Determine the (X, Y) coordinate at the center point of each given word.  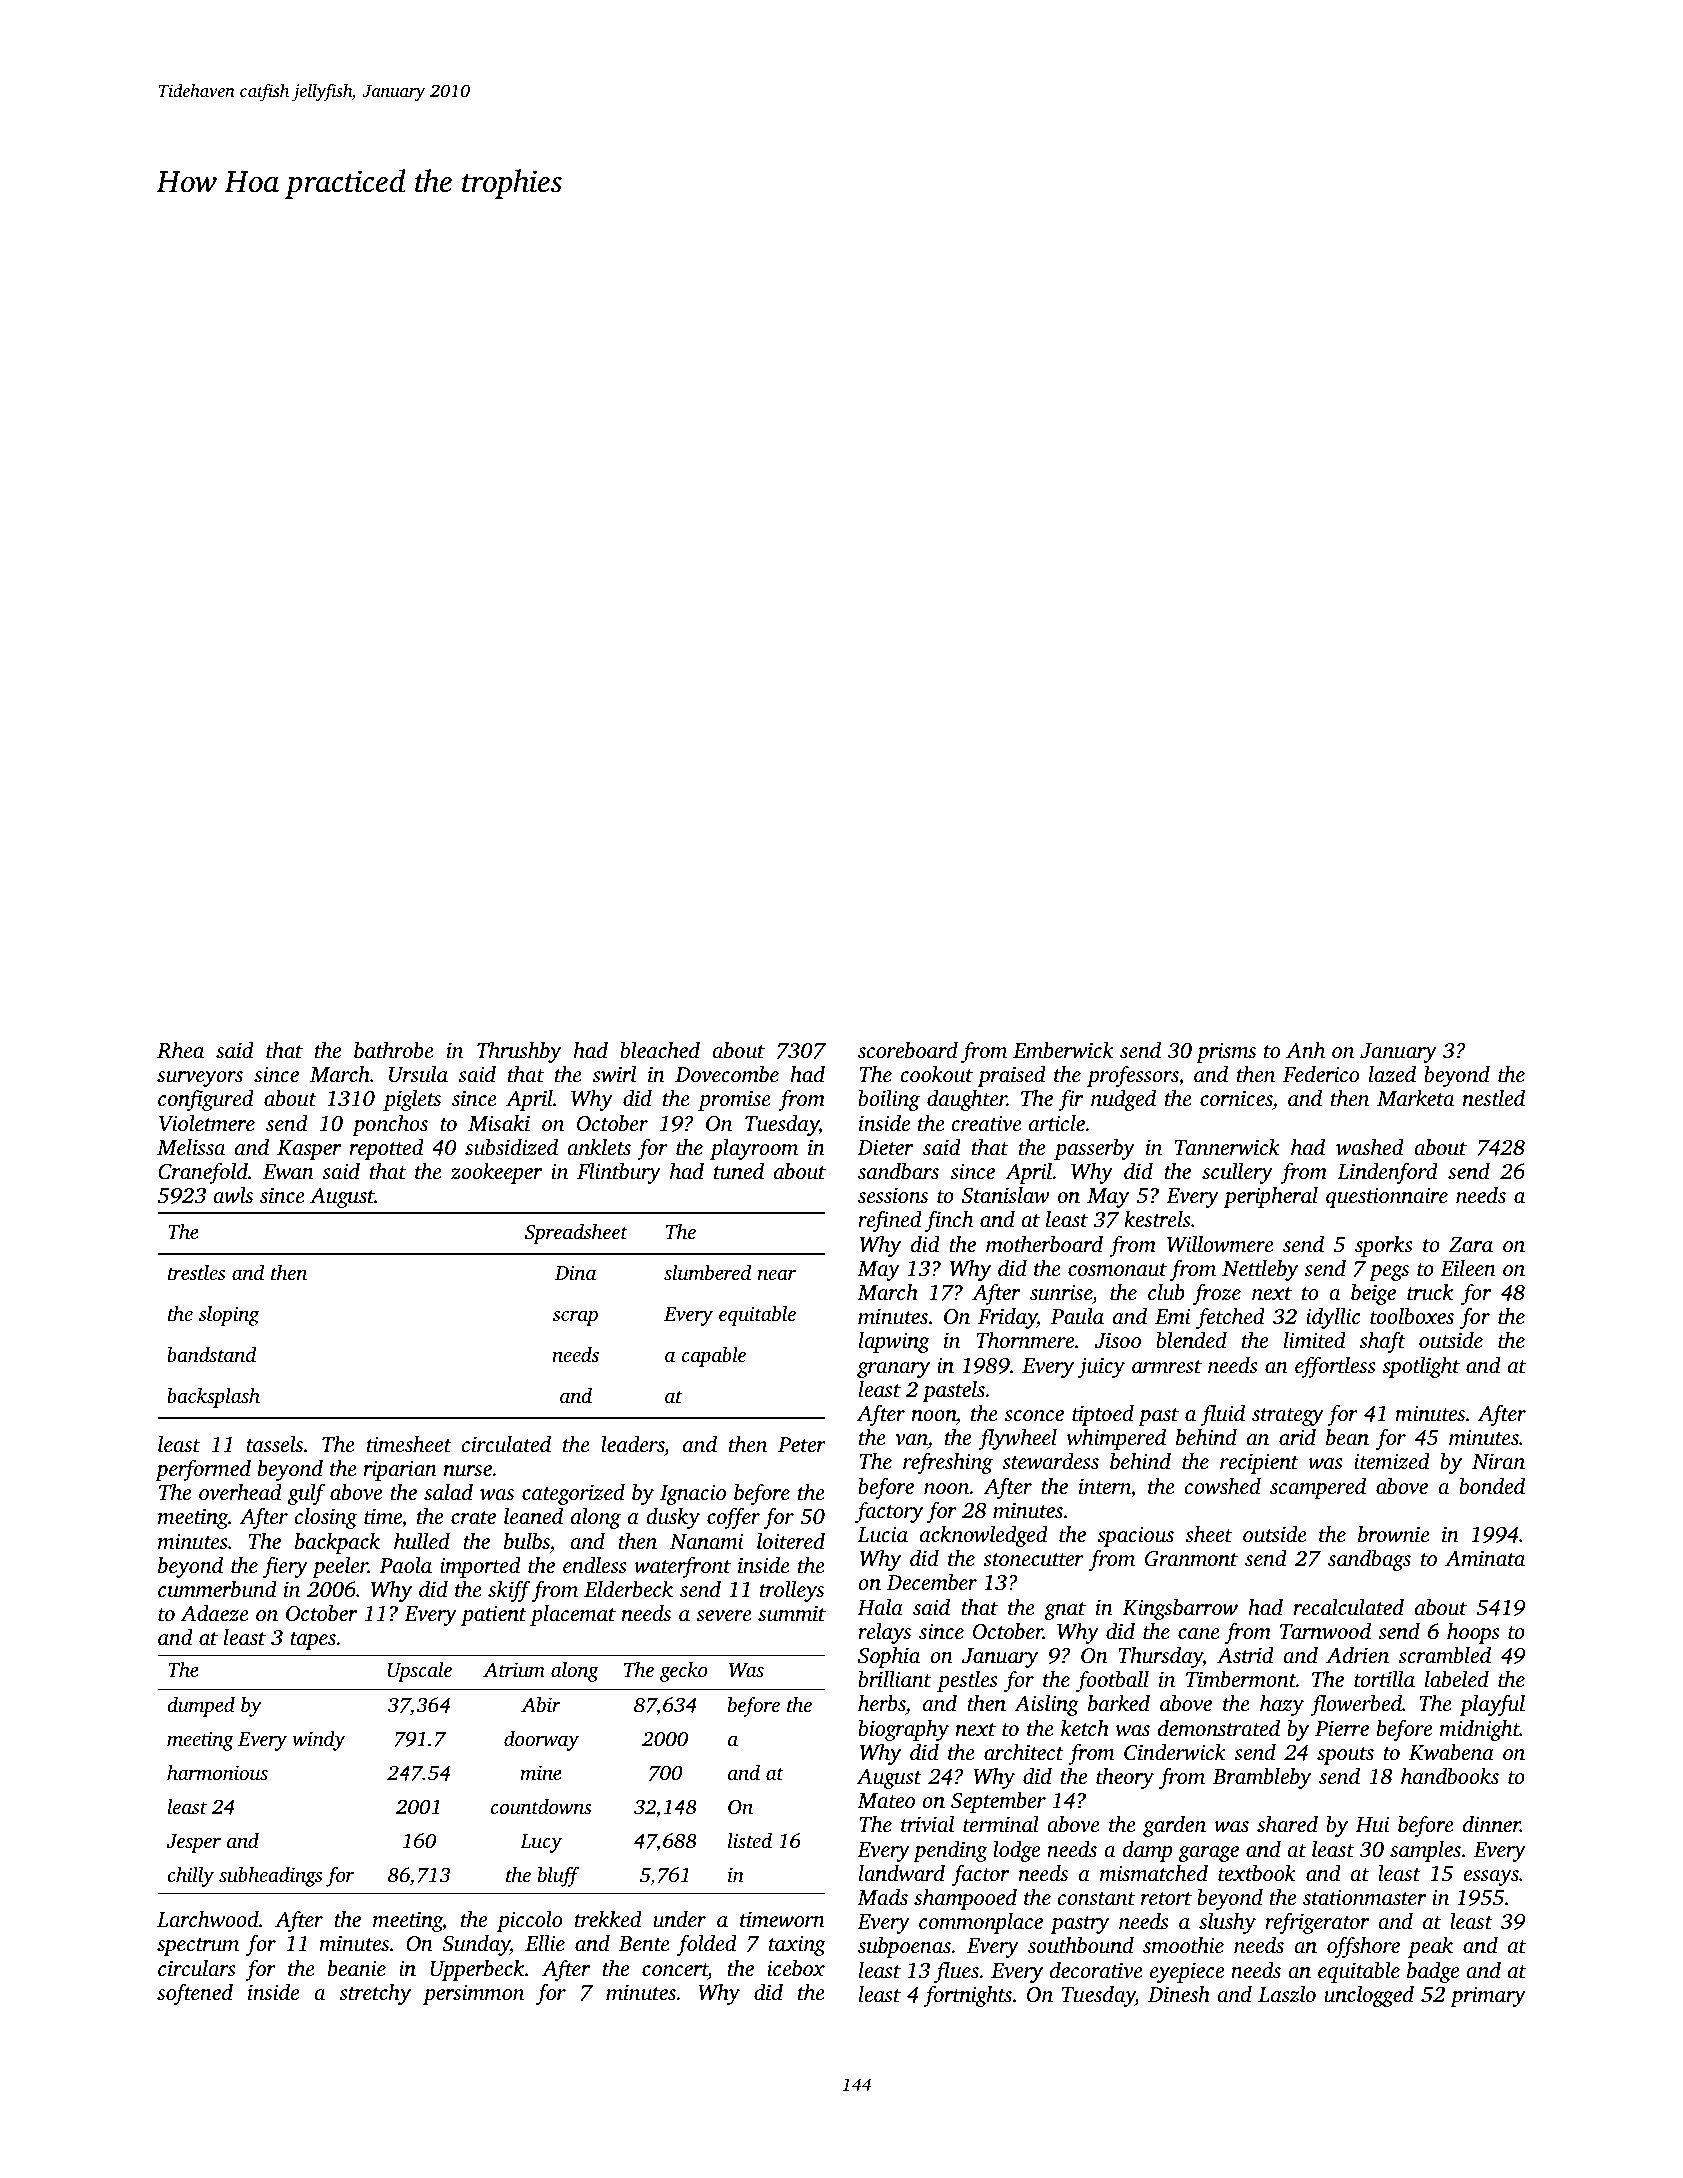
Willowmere (1220, 1244)
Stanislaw (1006, 1195)
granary (893, 1370)
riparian (400, 1471)
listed (750, 1840)
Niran (1498, 1461)
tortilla (1384, 1679)
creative (986, 1124)
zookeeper (496, 1173)
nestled (1494, 1098)
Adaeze (215, 1613)
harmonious (217, 1772)
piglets (412, 1100)
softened (195, 1994)
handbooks (1450, 1776)
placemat (573, 1615)
